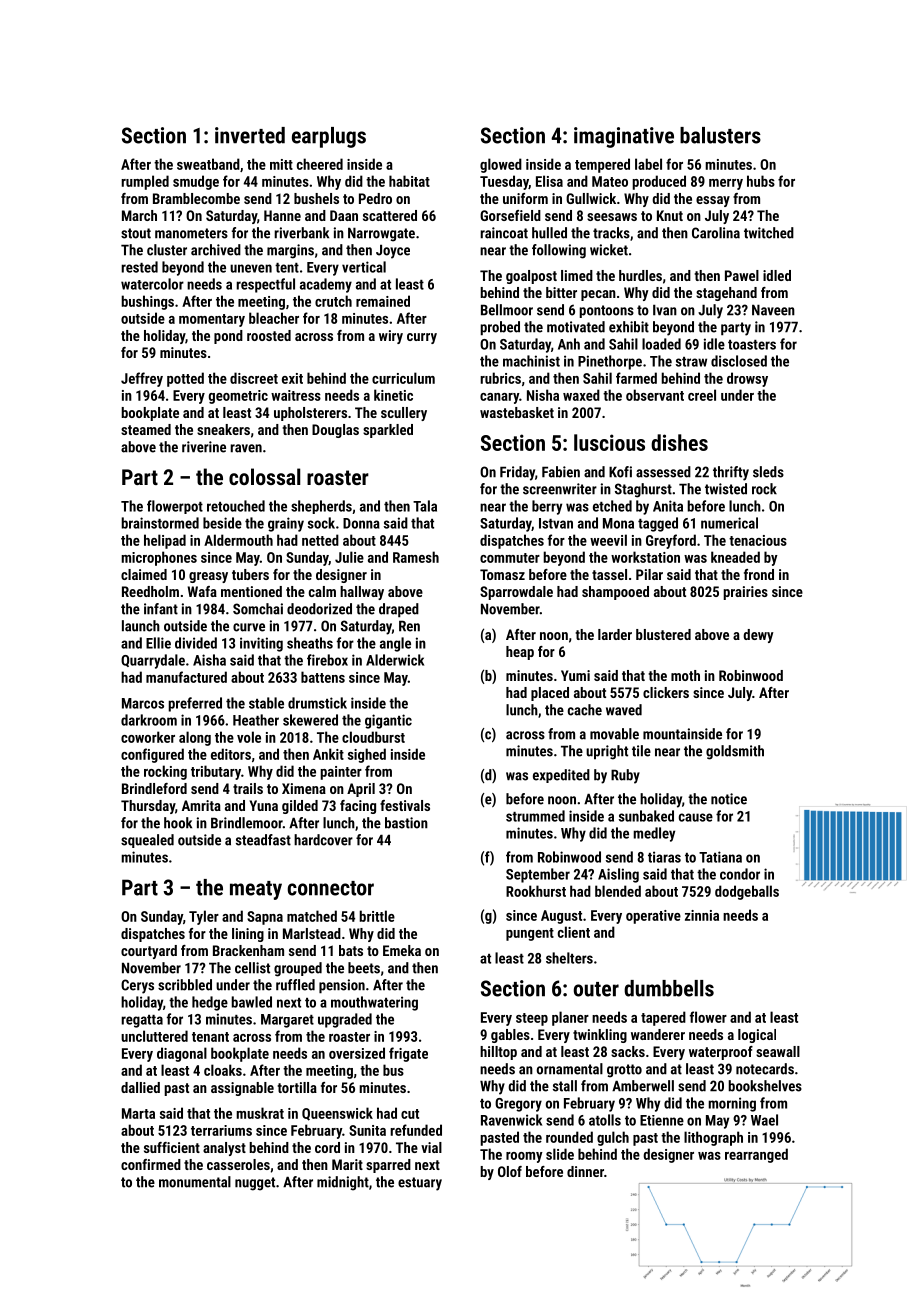 The image size is (924, 1308). Describe the element at coordinates (196, 643) in the document. I see `divided` at that location.
